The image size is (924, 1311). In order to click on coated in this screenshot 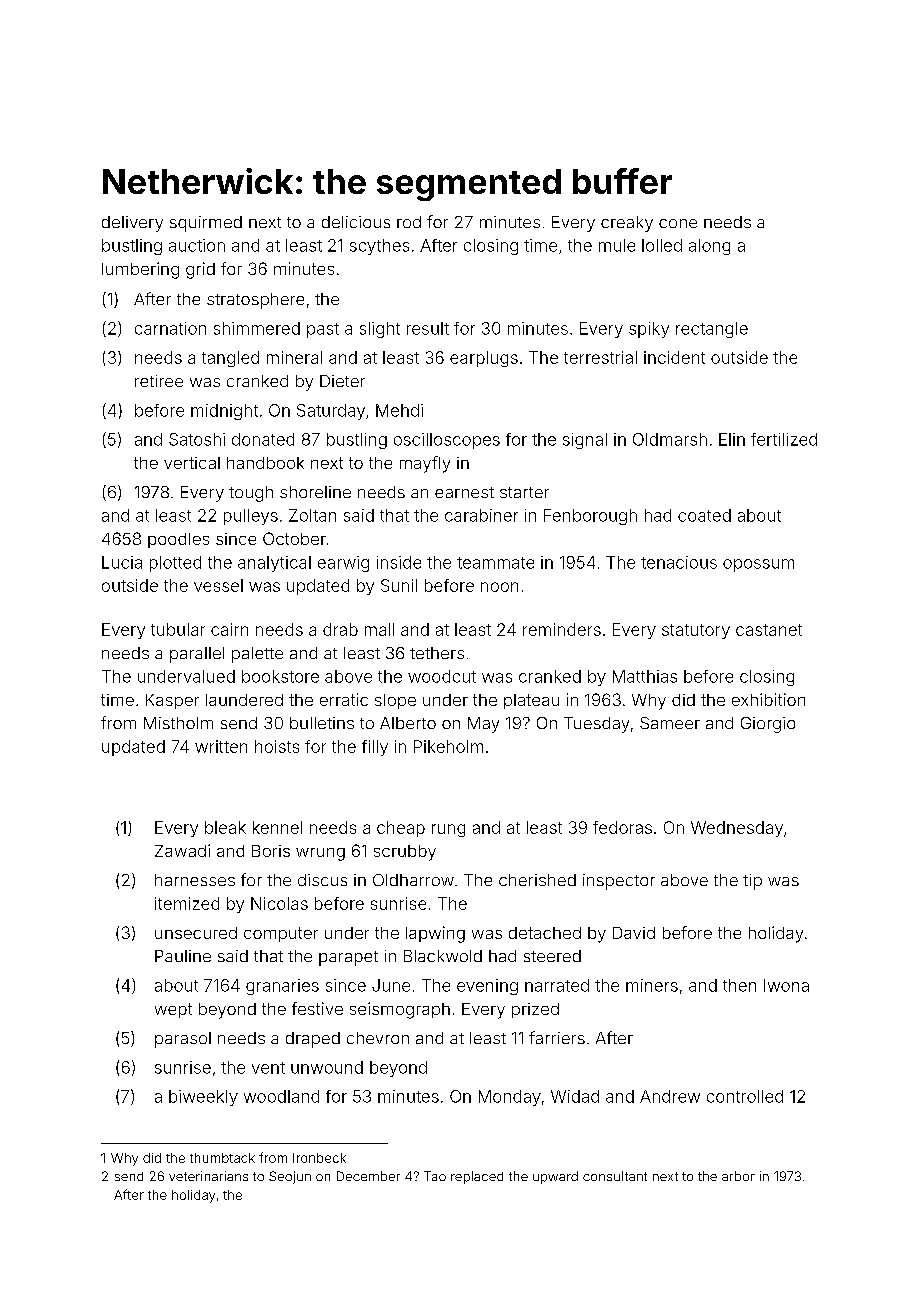, I will do `click(704, 515)`.
